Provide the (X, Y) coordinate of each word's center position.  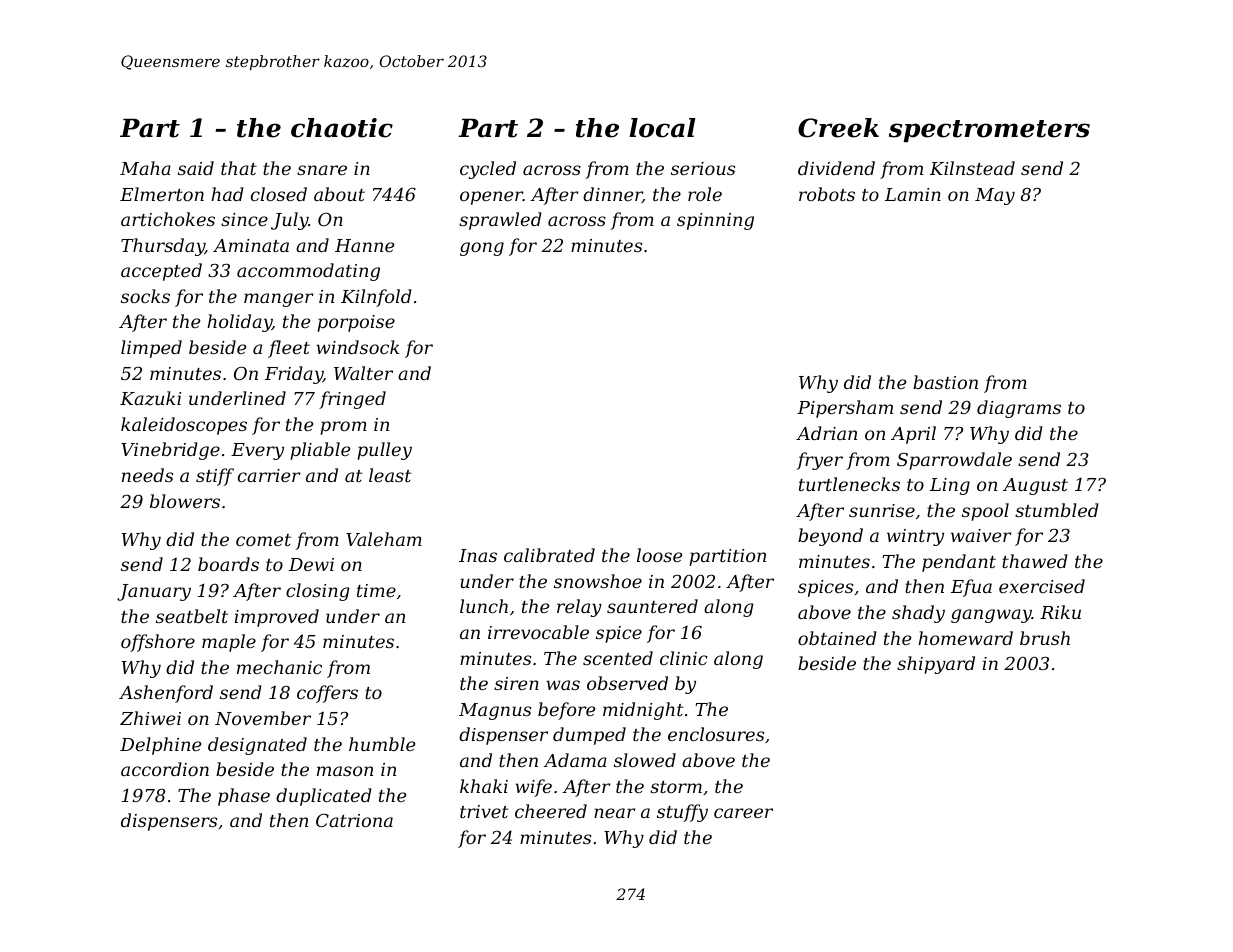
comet (263, 540)
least (390, 475)
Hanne (364, 245)
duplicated (324, 797)
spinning (715, 221)
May (995, 196)
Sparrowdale (954, 461)
